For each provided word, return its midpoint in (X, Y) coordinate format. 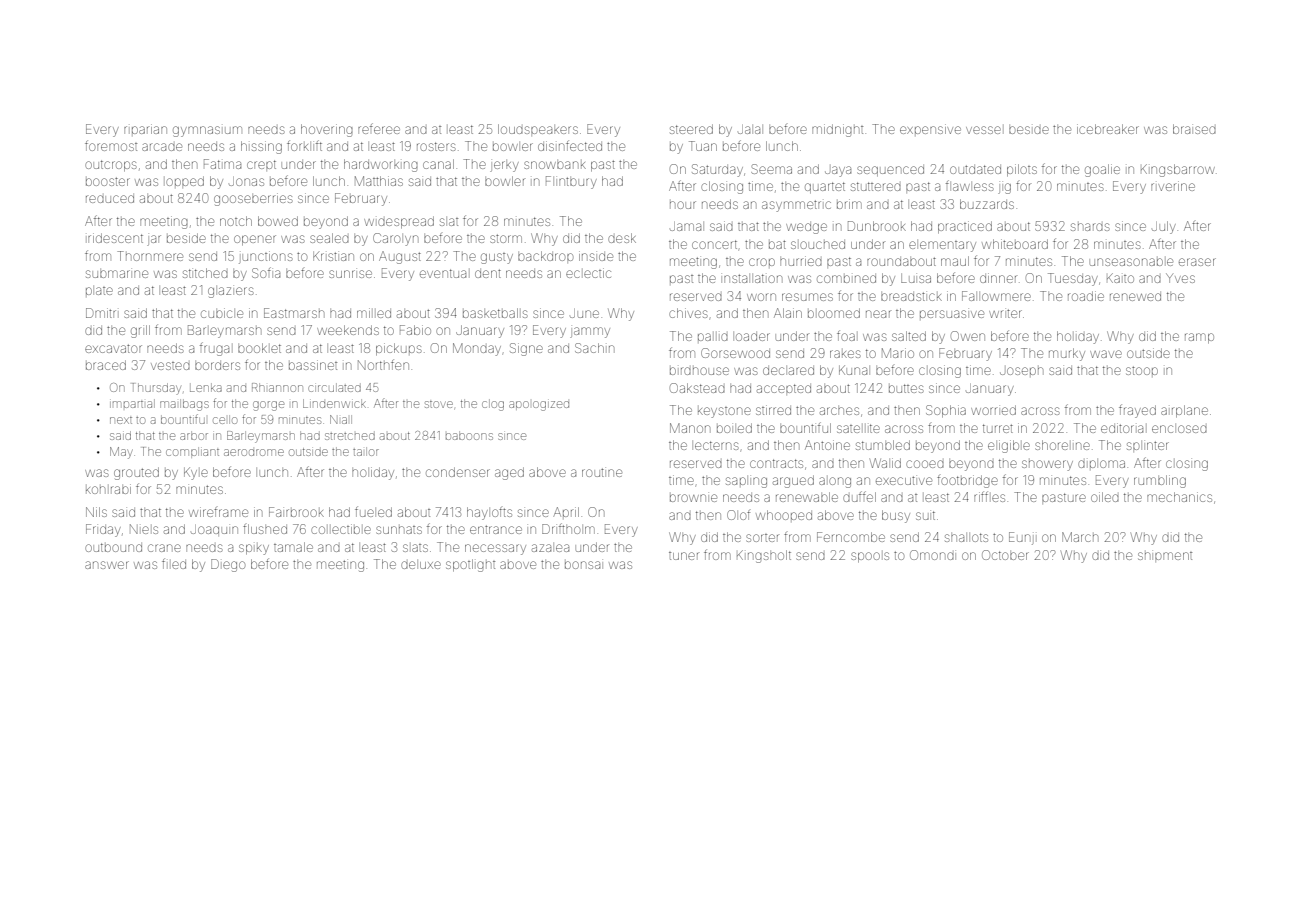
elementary (942, 246)
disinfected (570, 145)
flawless (970, 185)
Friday (103, 530)
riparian (145, 129)
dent (488, 273)
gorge (268, 406)
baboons (469, 435)
